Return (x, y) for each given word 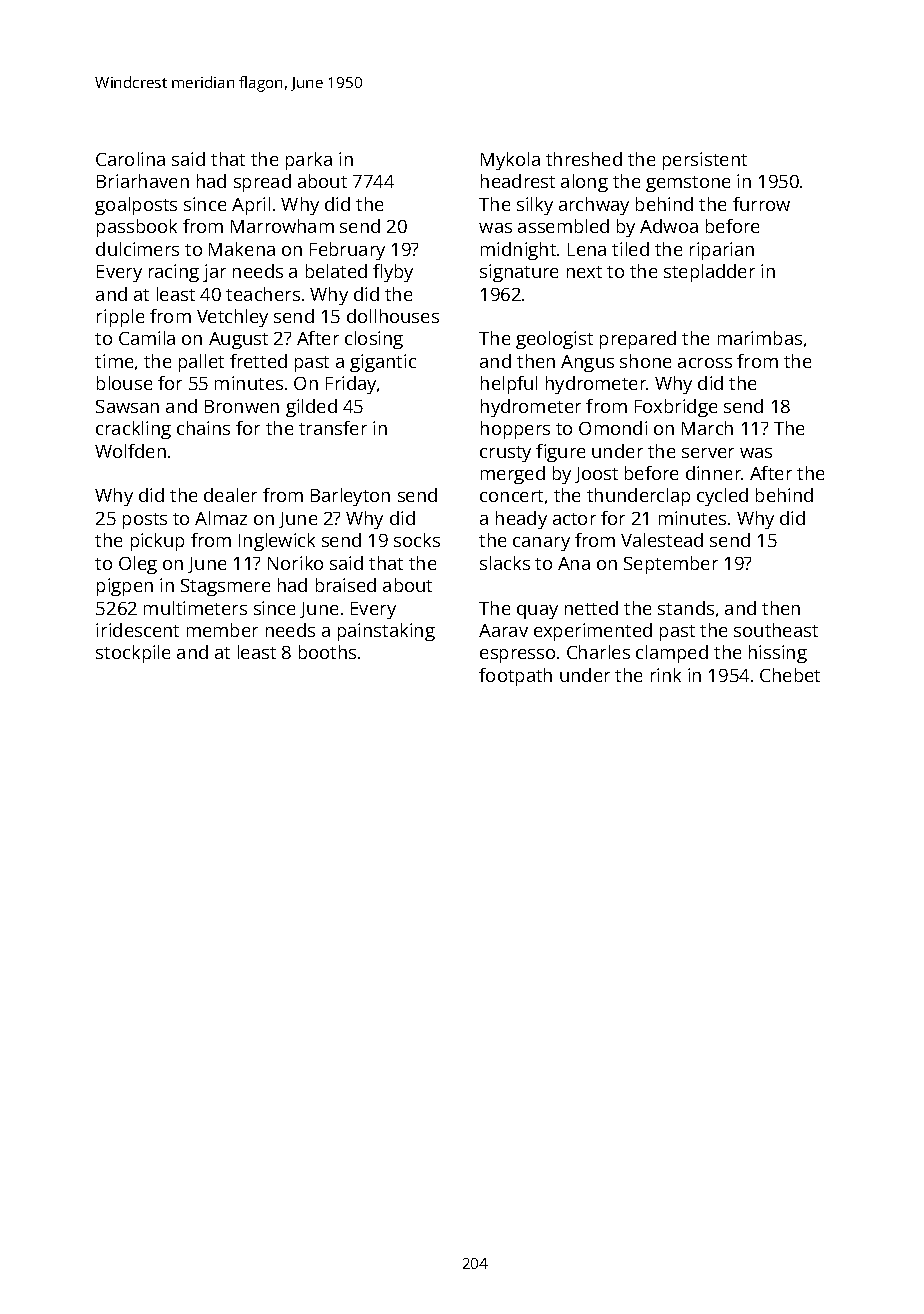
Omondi (613, 428)
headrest (518, 181)
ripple (120, 318)
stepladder (709, 273)
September (671, 565)
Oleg (138, 565)
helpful (509, 385)
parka (309, 161)
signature (519, 273)
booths (327, 652)
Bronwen (242, 406)
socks (417, 540)
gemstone (688, 184)
